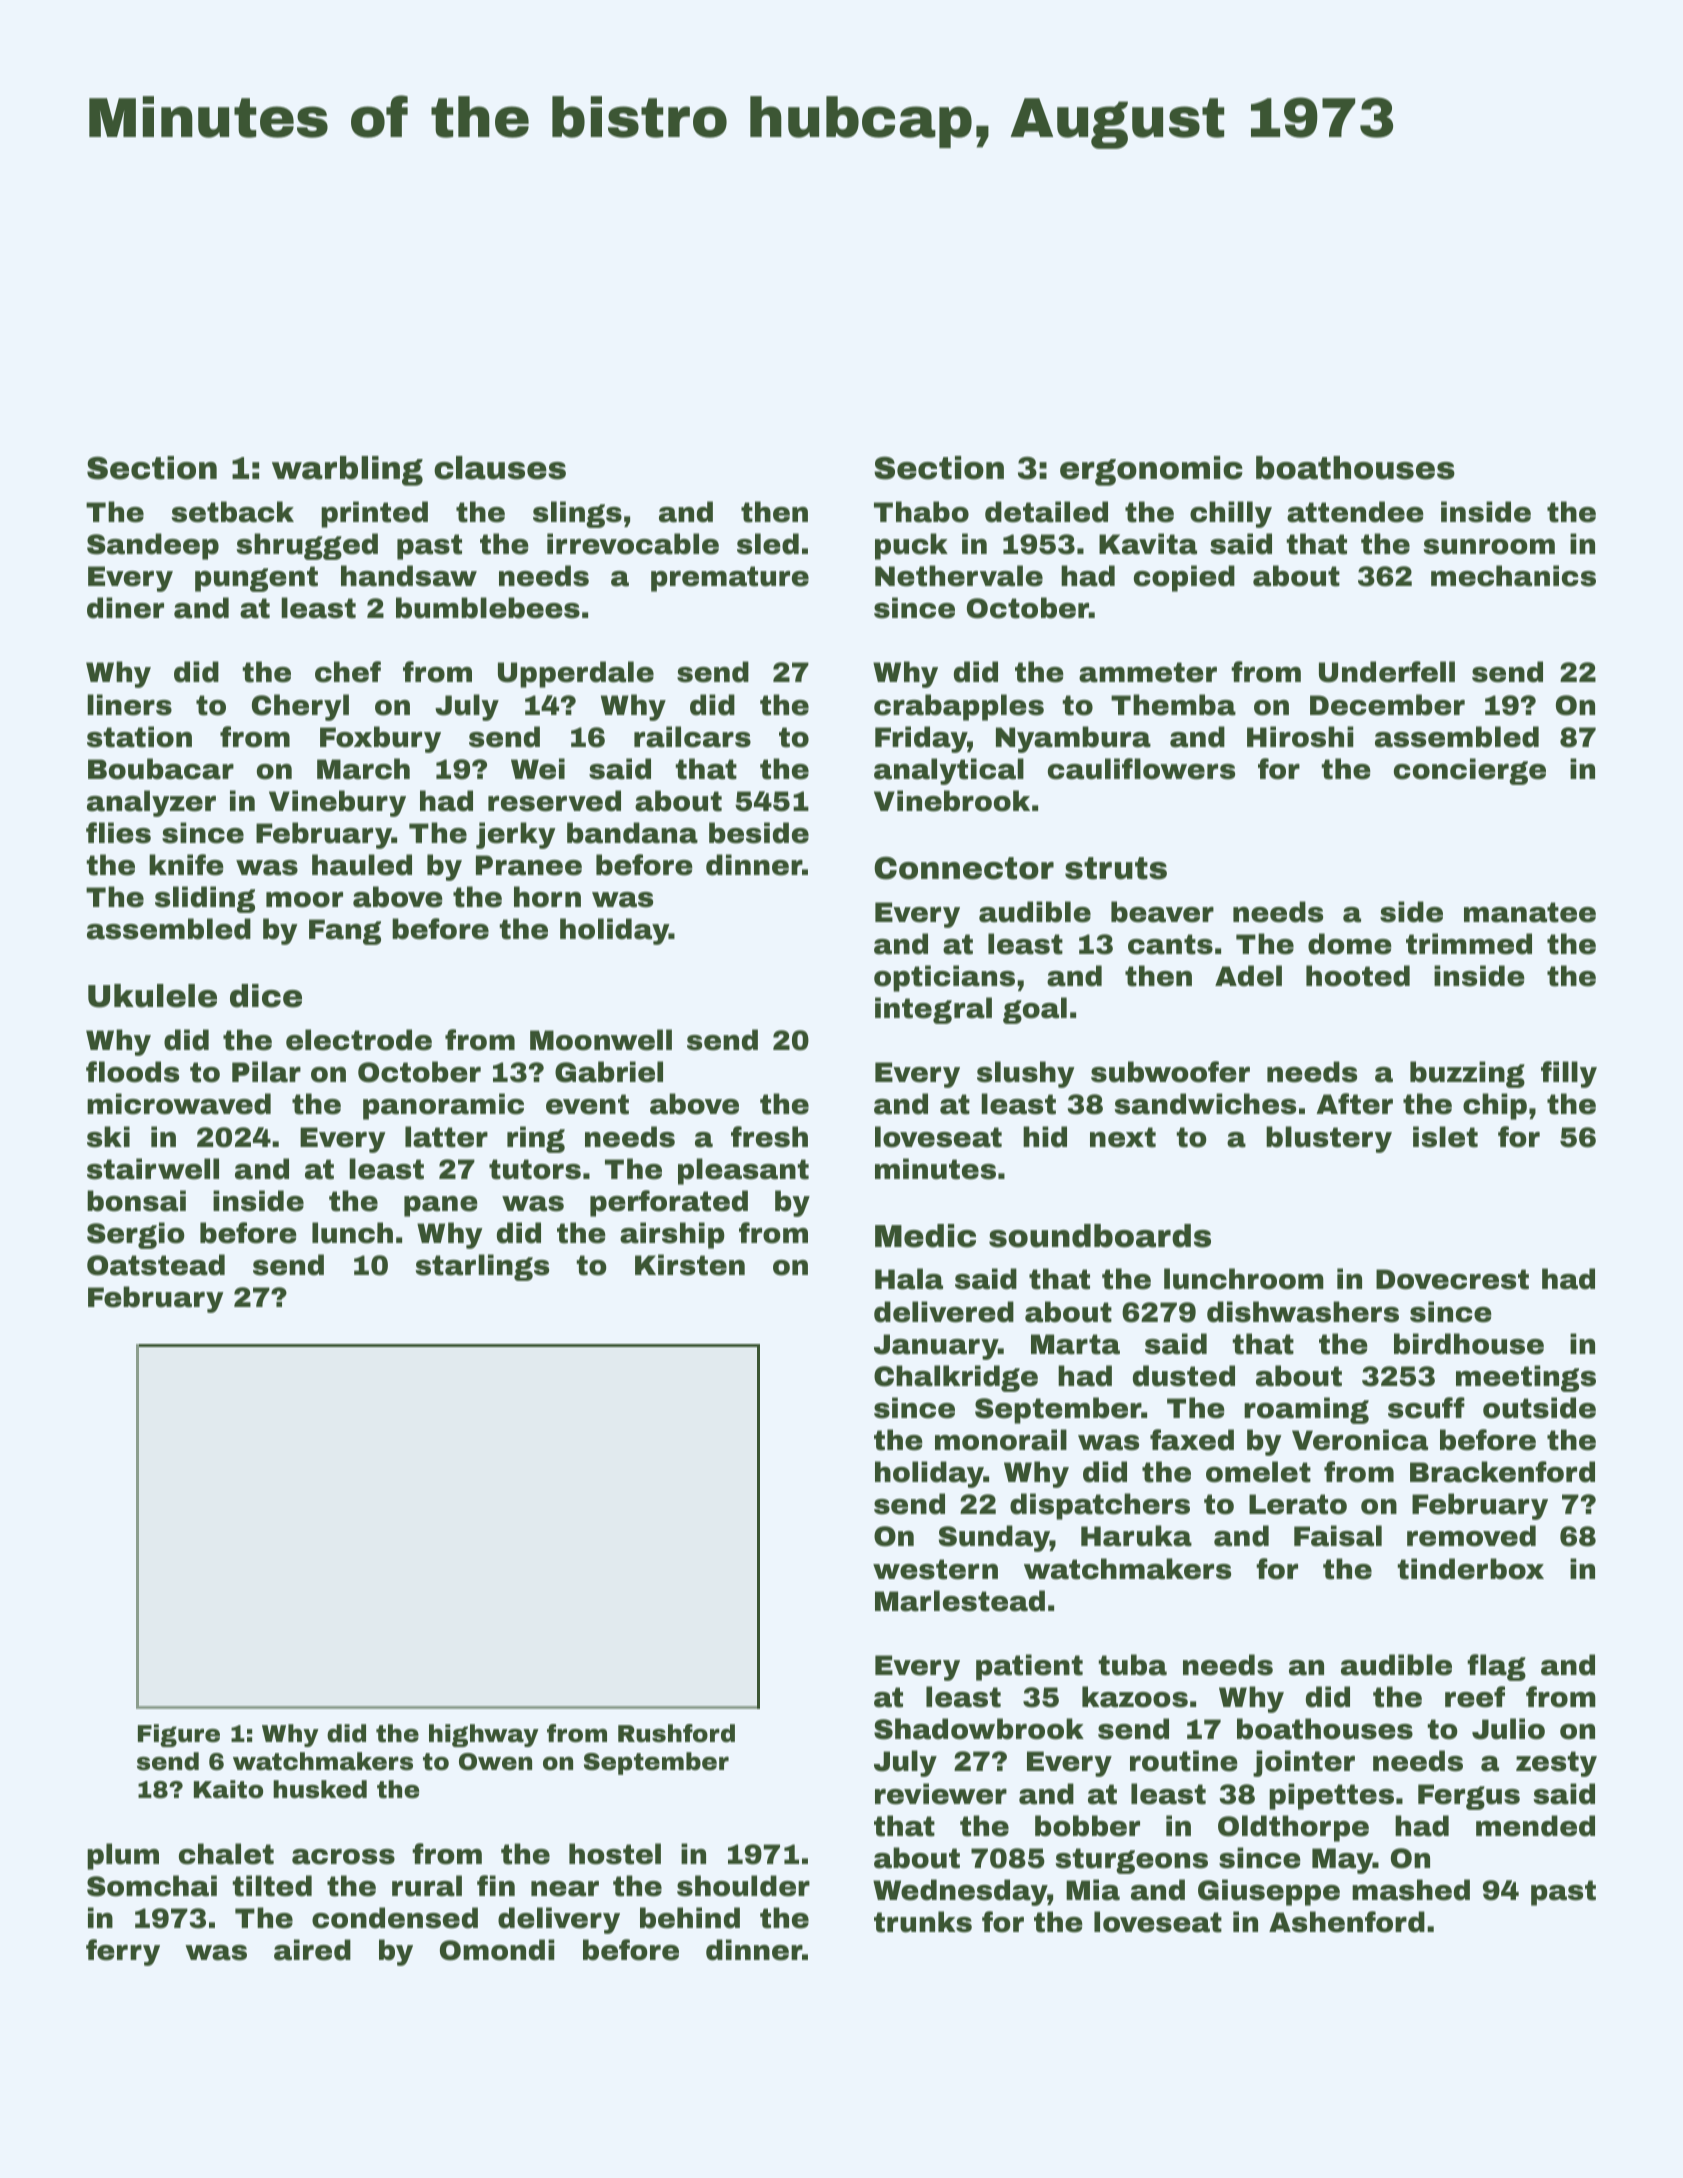 Image resolution: width=1683 pixels, height=2178 pixels. I want to click on Thabo, so click(921, 512).
